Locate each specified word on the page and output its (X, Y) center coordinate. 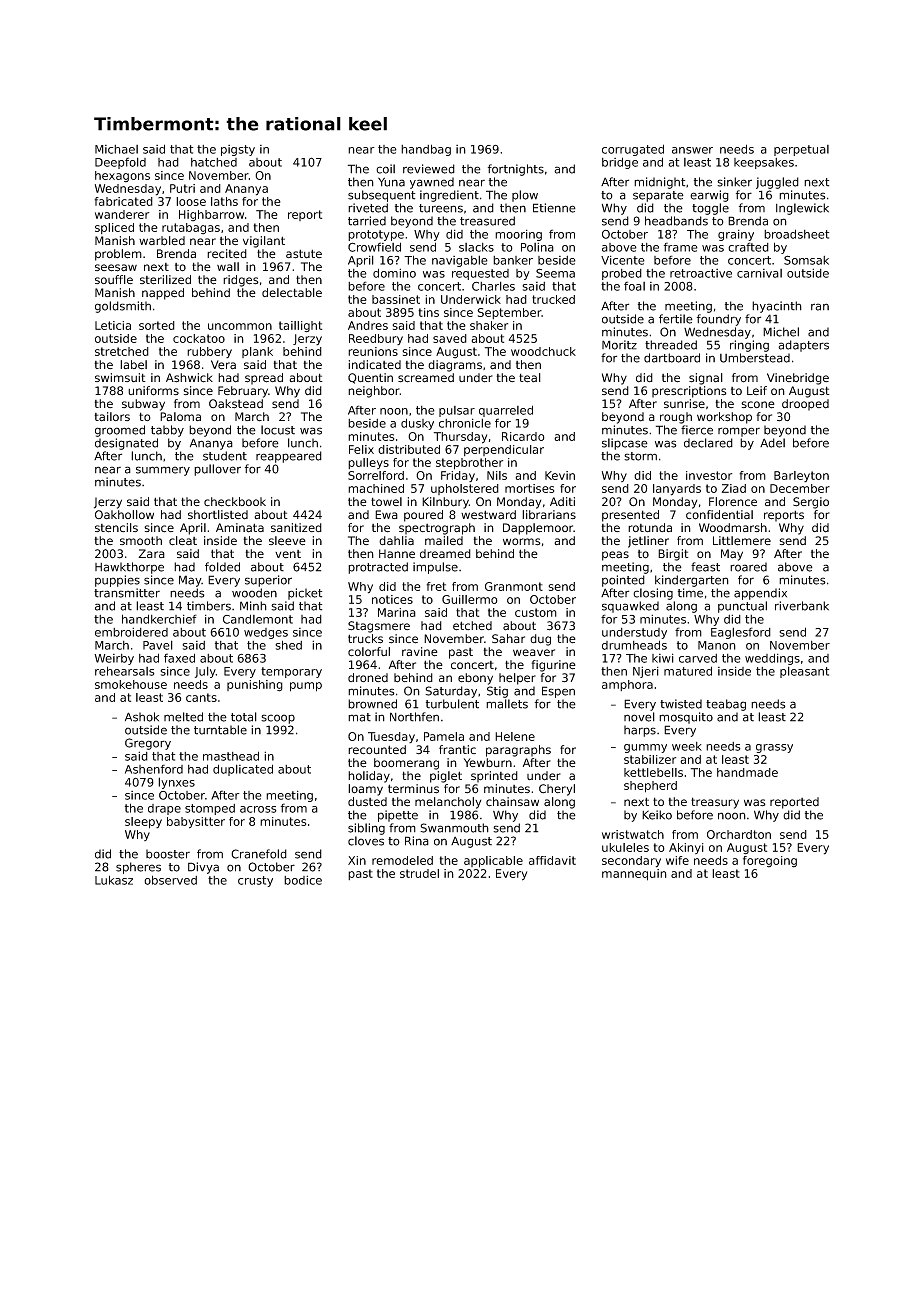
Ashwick (189, 378)
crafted (748, 247)
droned (368, 678)
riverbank (802, 606)
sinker (734, 182)
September (509, 313)
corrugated (633, 150)
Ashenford (154, 769)
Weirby (114, 659)
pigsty (238, 150)
